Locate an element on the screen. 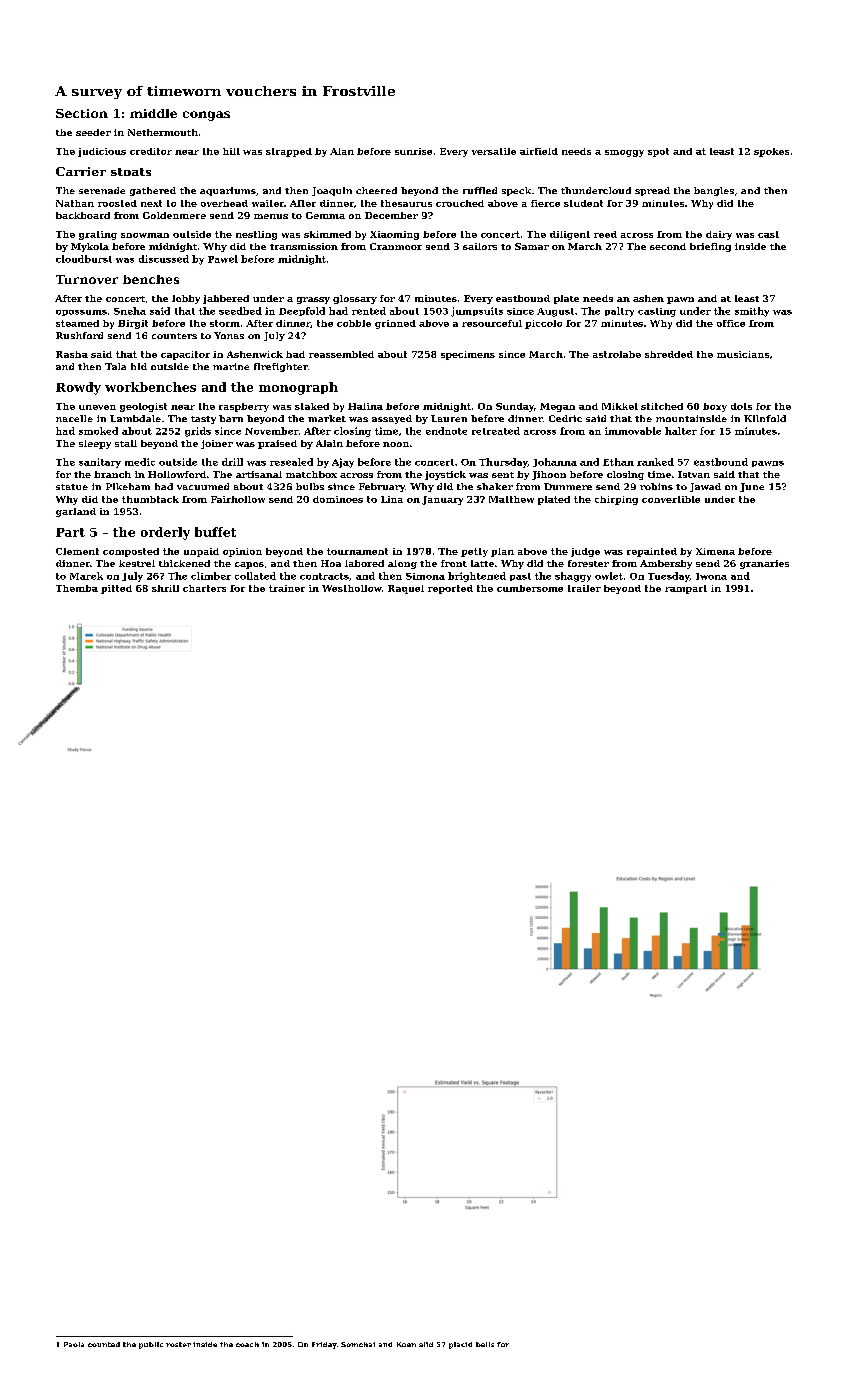  Istvan is located at coordinates (694, 474).
